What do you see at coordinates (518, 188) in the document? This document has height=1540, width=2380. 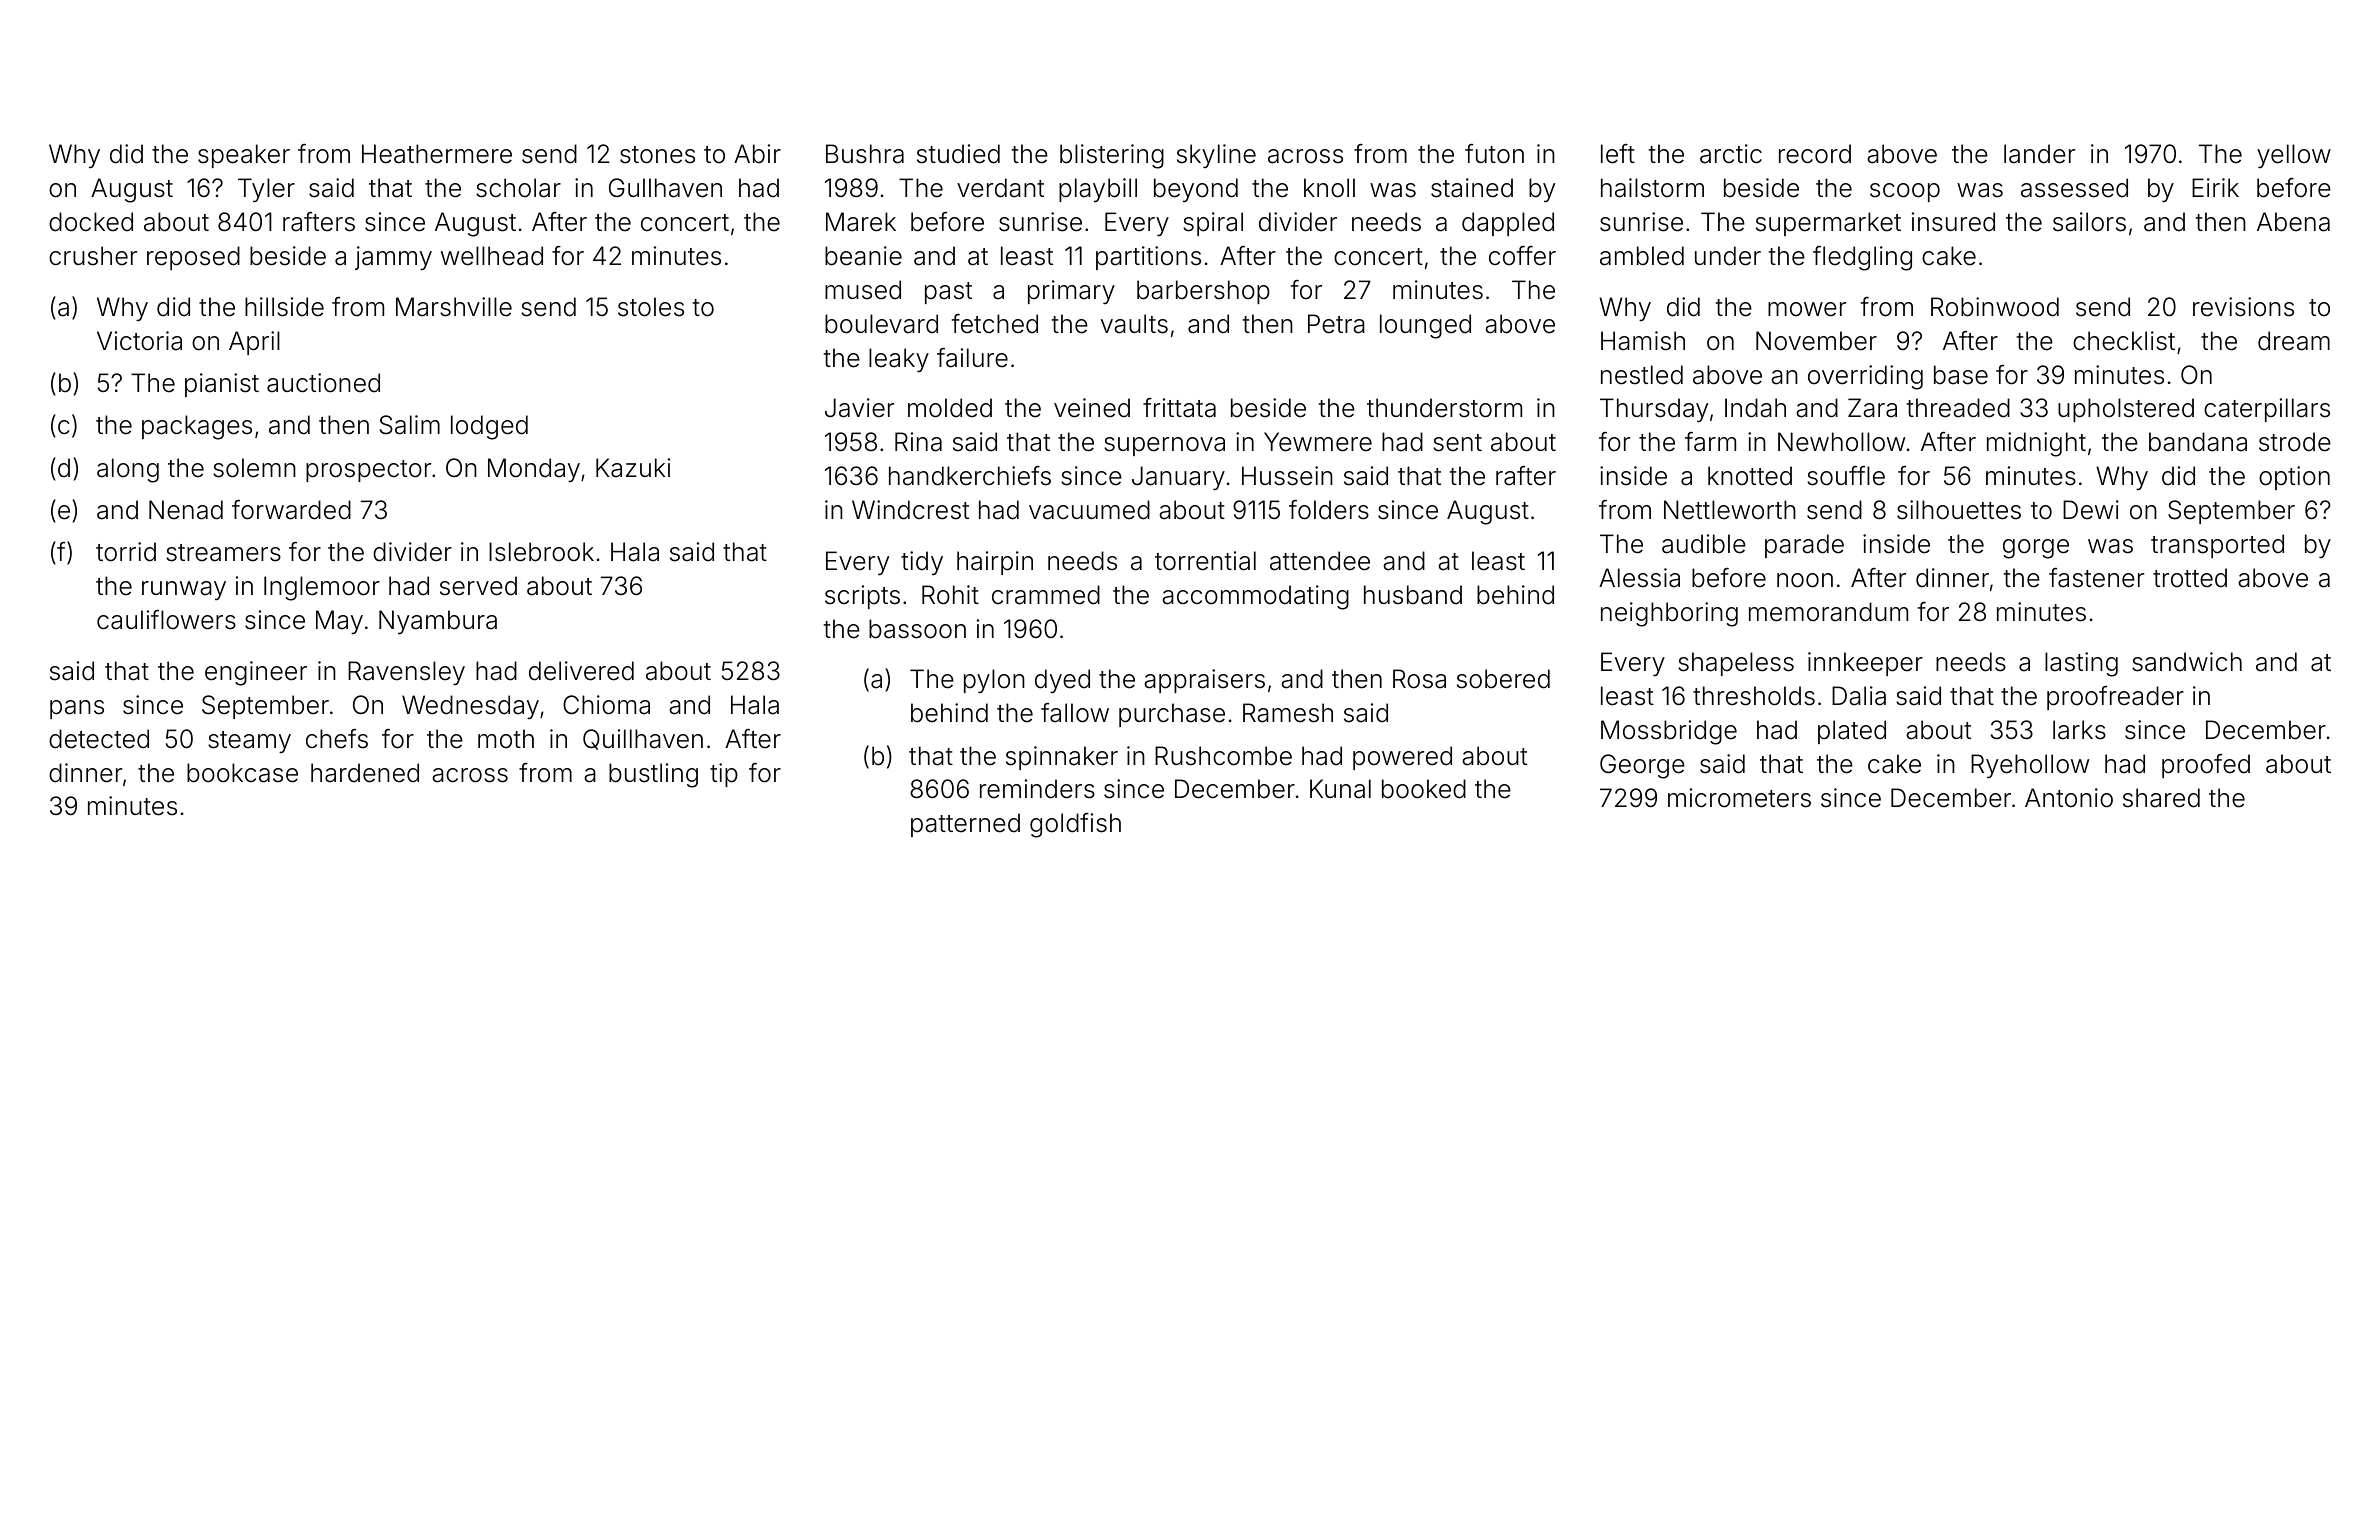 I see `scholar` at bounding box center [518, 188].
